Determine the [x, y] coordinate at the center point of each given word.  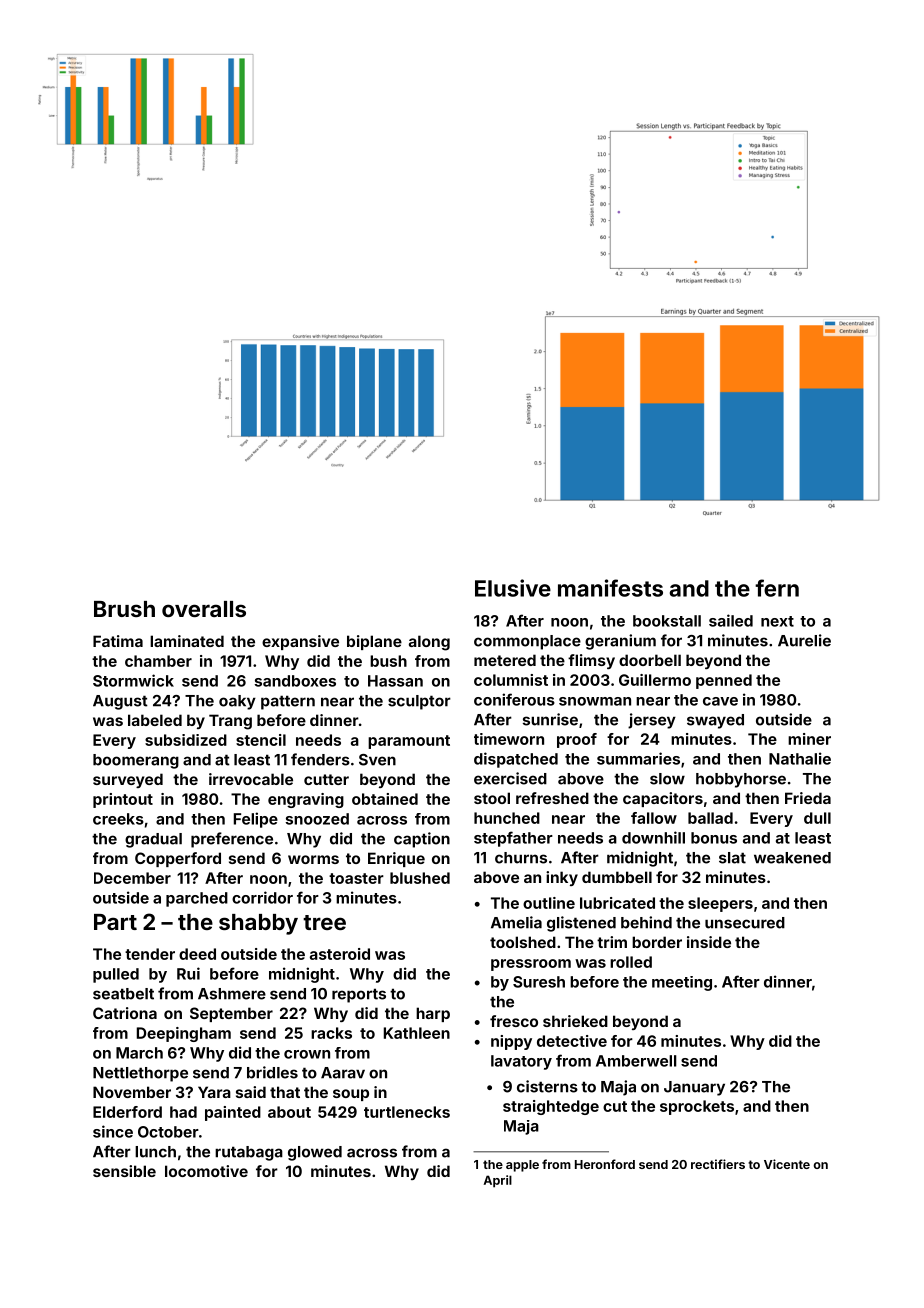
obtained [385, 799]
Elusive [513, 588]
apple [522, 1166]
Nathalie [800, 758]
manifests [610, 588]
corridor [262, 897]
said [251, 1092]
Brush [124, 609]
